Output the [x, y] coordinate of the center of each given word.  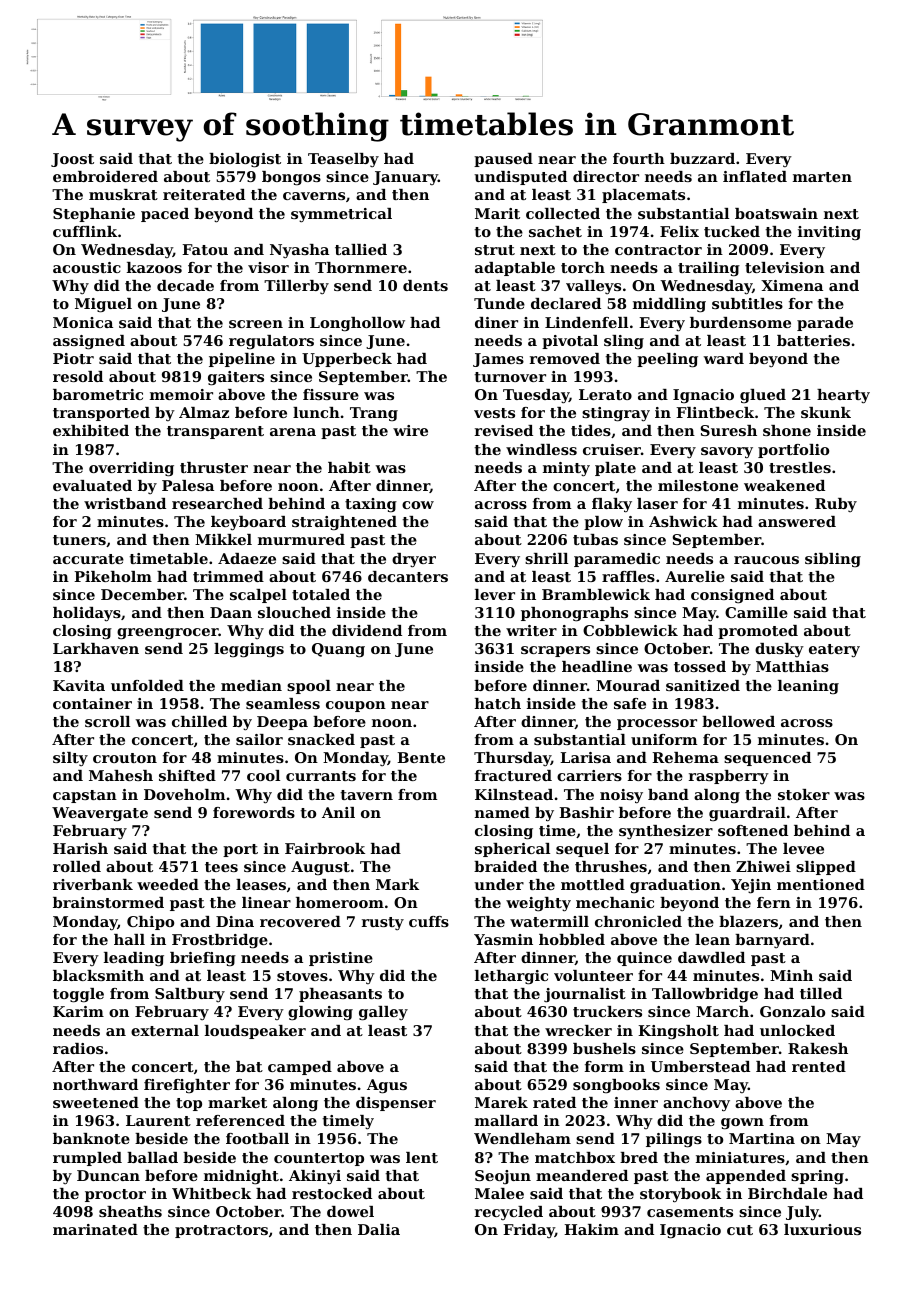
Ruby [836, 505]
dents [425, 285]
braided [505, 866]
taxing [371, 505]
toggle [78, 995]
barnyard [772, 941]
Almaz [204, 412]
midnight [241, 1177]
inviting [829, 233]
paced [165, 215]
